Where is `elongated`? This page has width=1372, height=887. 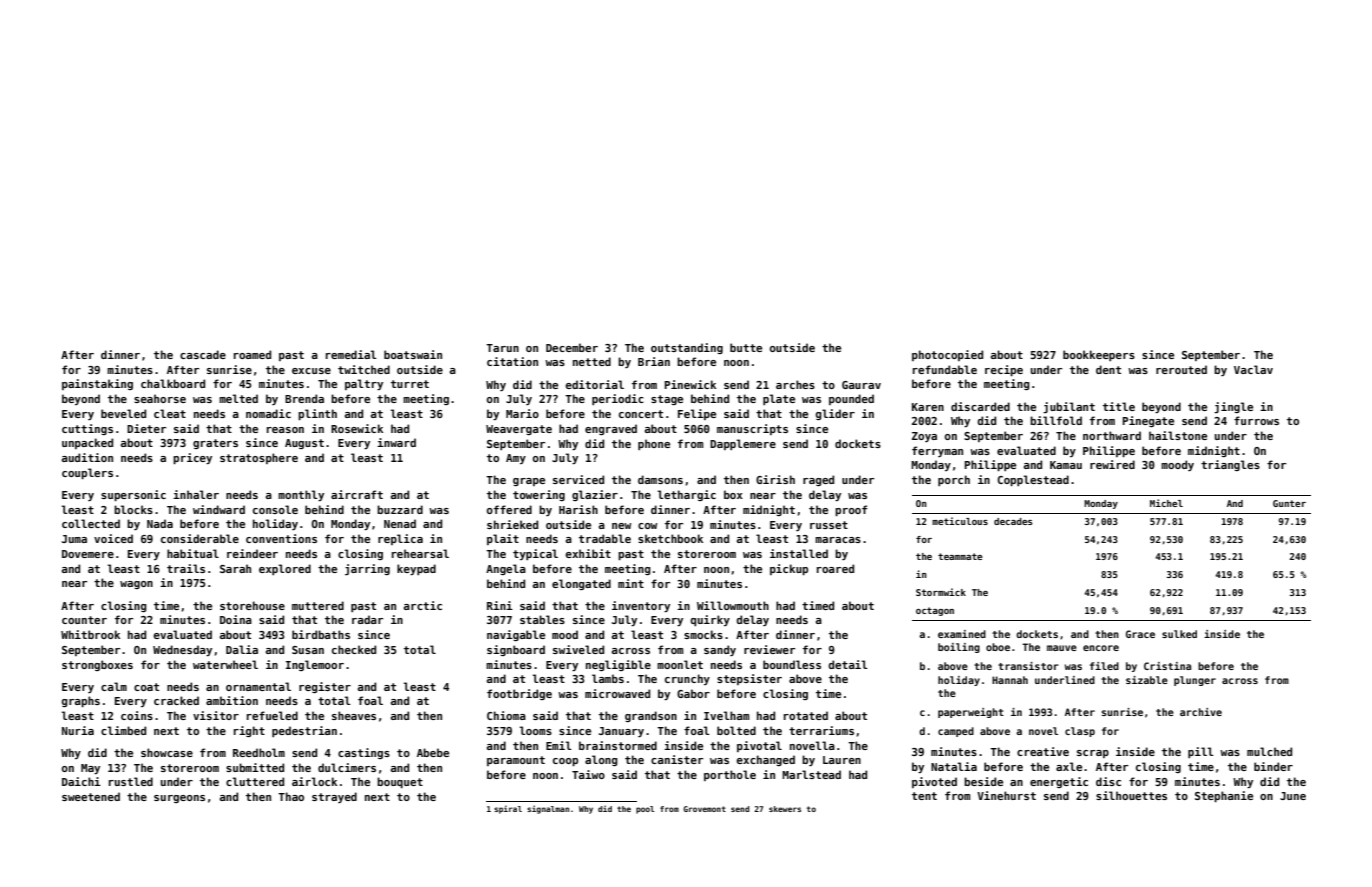 elongated is located at coordinates (581, 584).
